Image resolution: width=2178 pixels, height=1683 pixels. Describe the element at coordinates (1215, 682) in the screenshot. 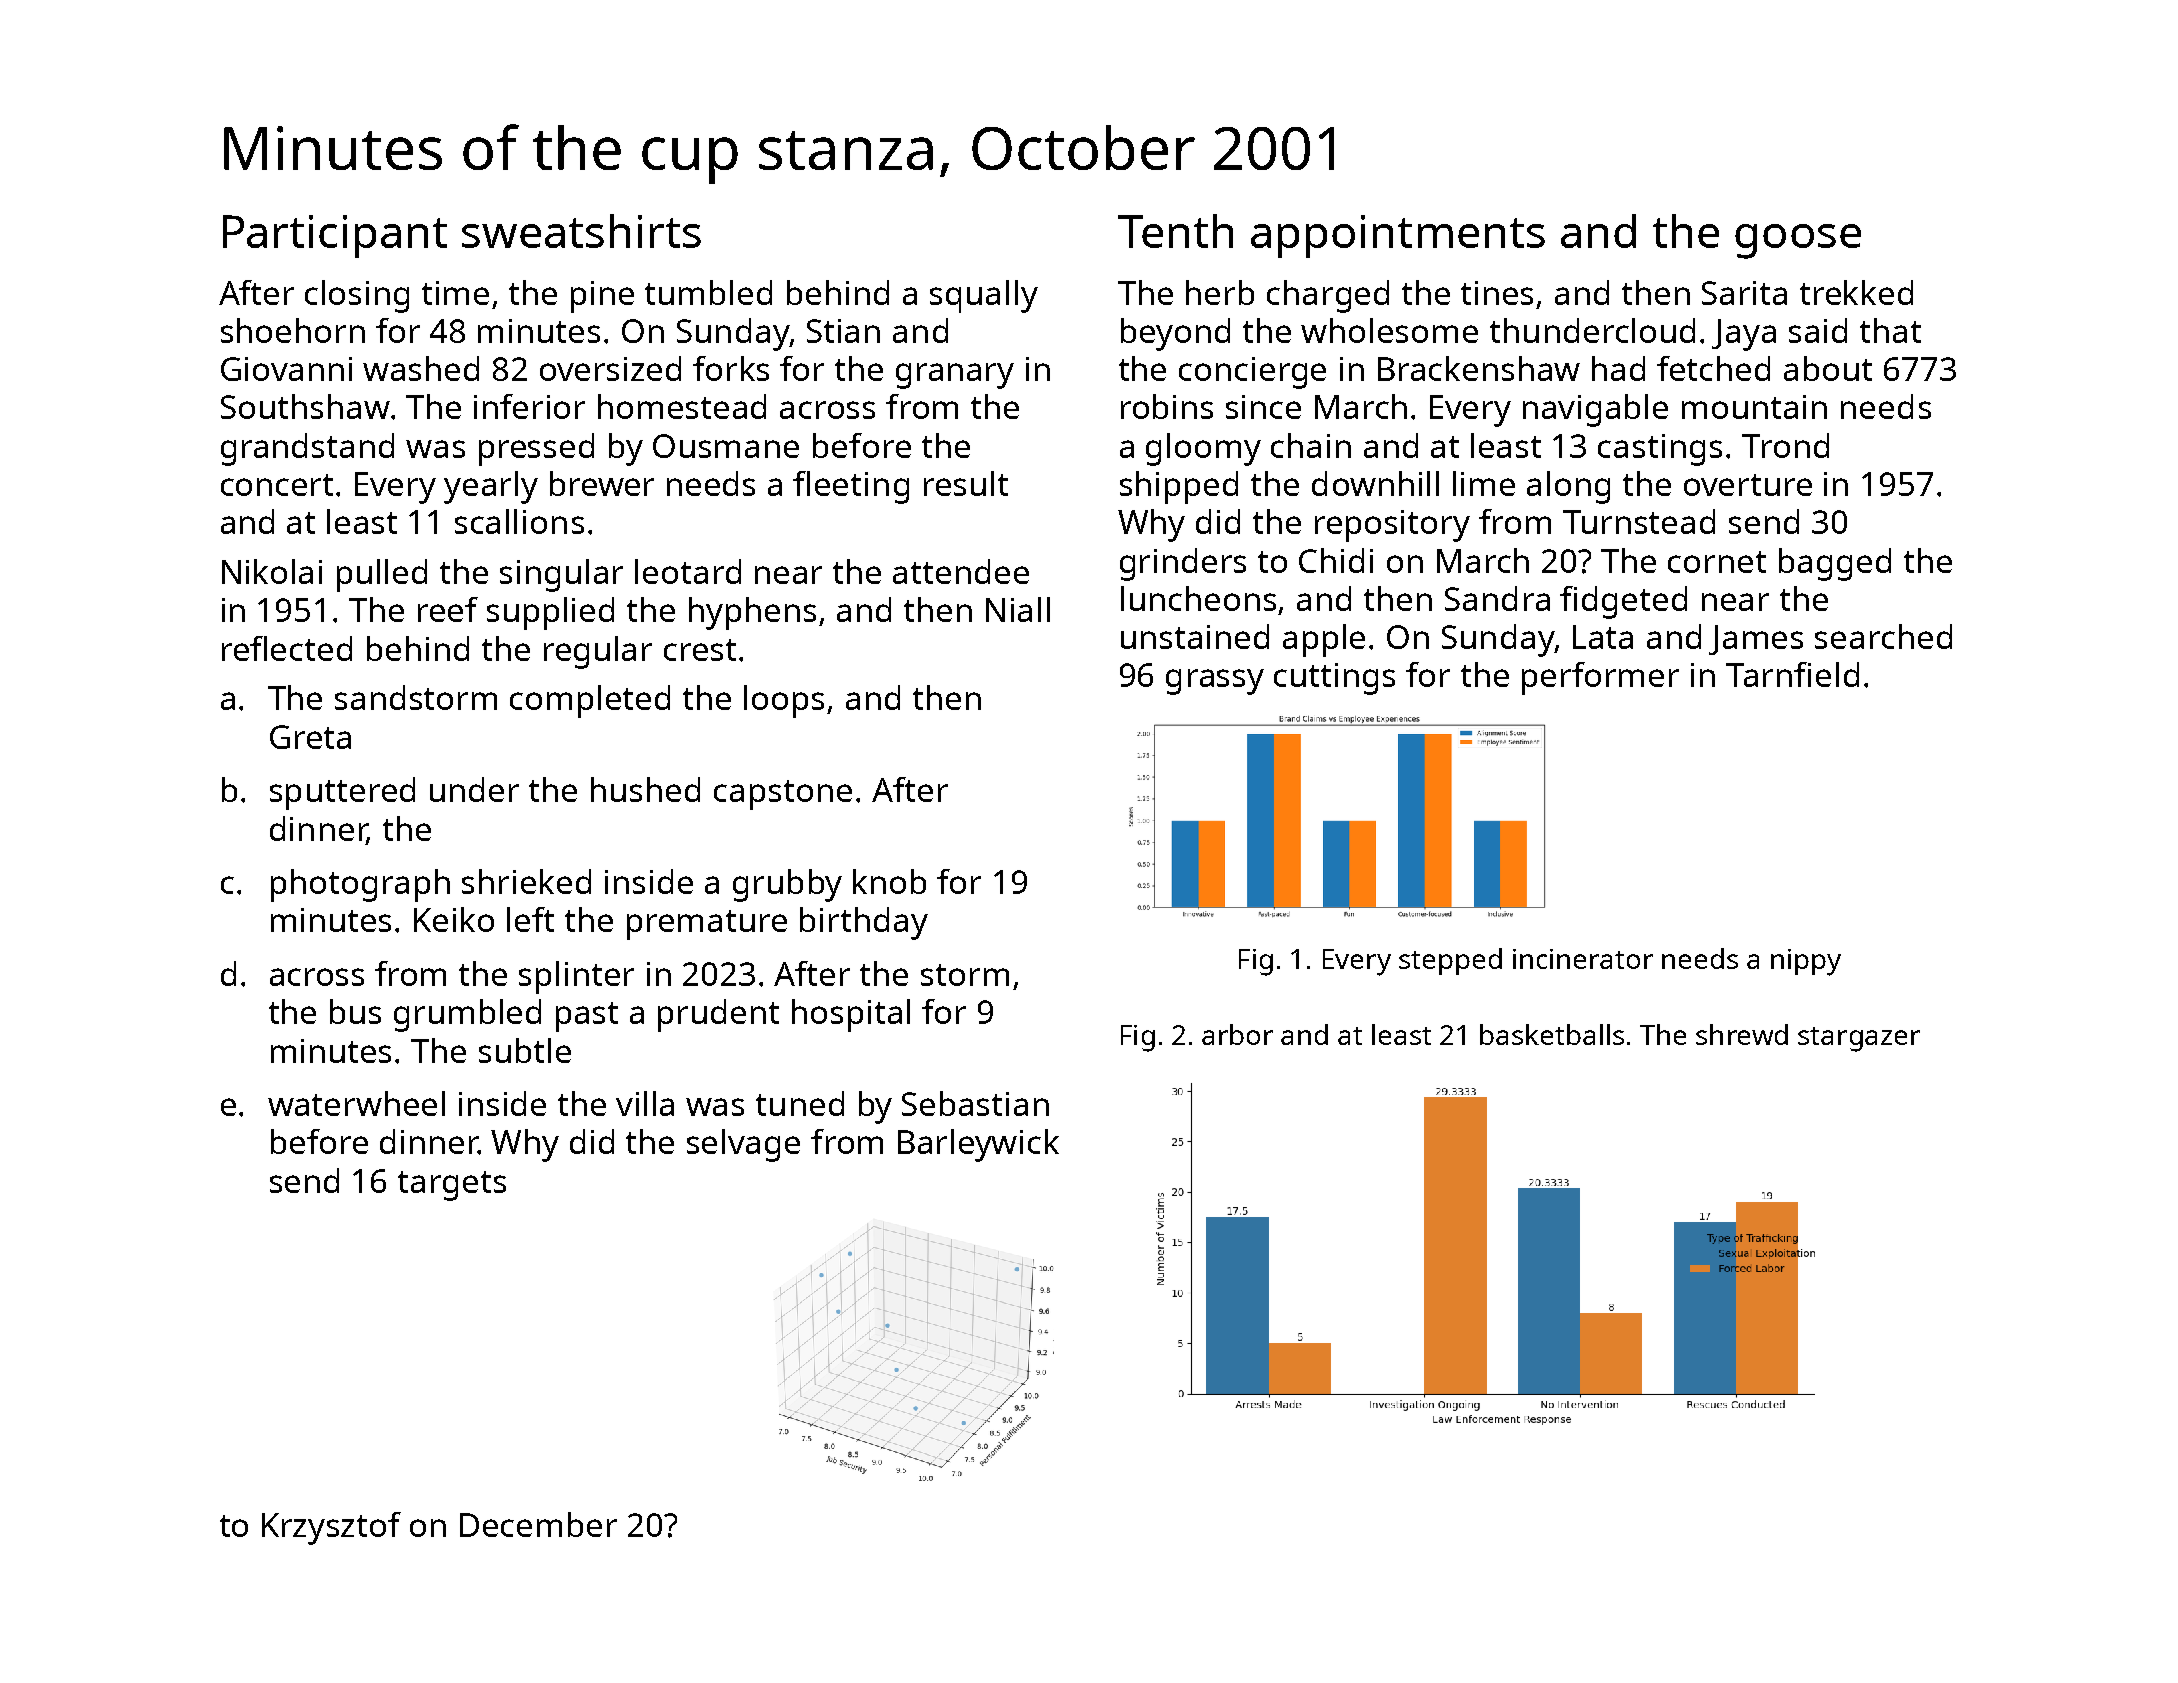

I see `grassy` at that location.
